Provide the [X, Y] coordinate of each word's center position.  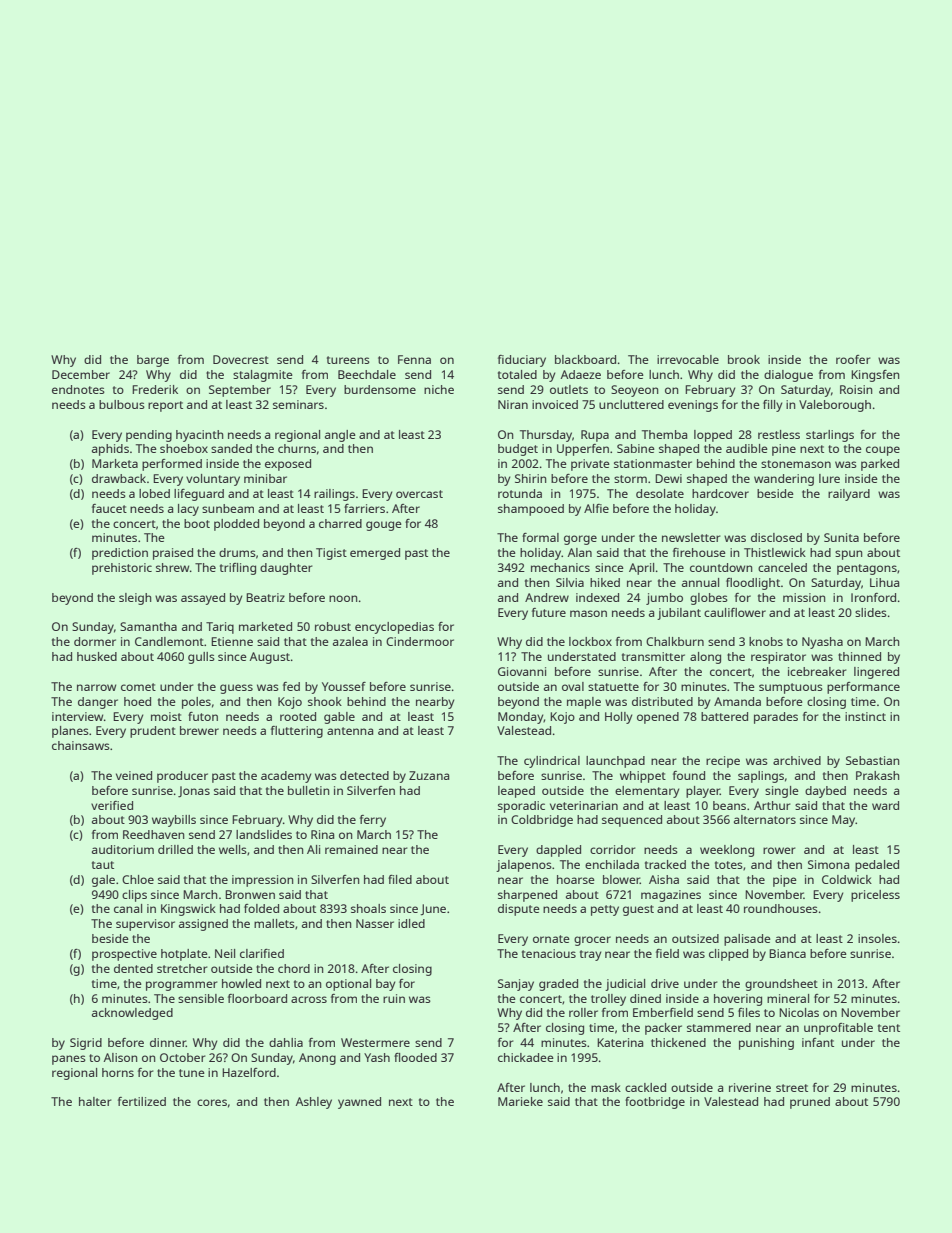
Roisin [856, 389]
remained [351, 849]
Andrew [547, 597]
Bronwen [250, 894]
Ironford [873, 597]
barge [153, 361]
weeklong [727, 851]
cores [212, 1102]
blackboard [585, 359]
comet [138, 687]
